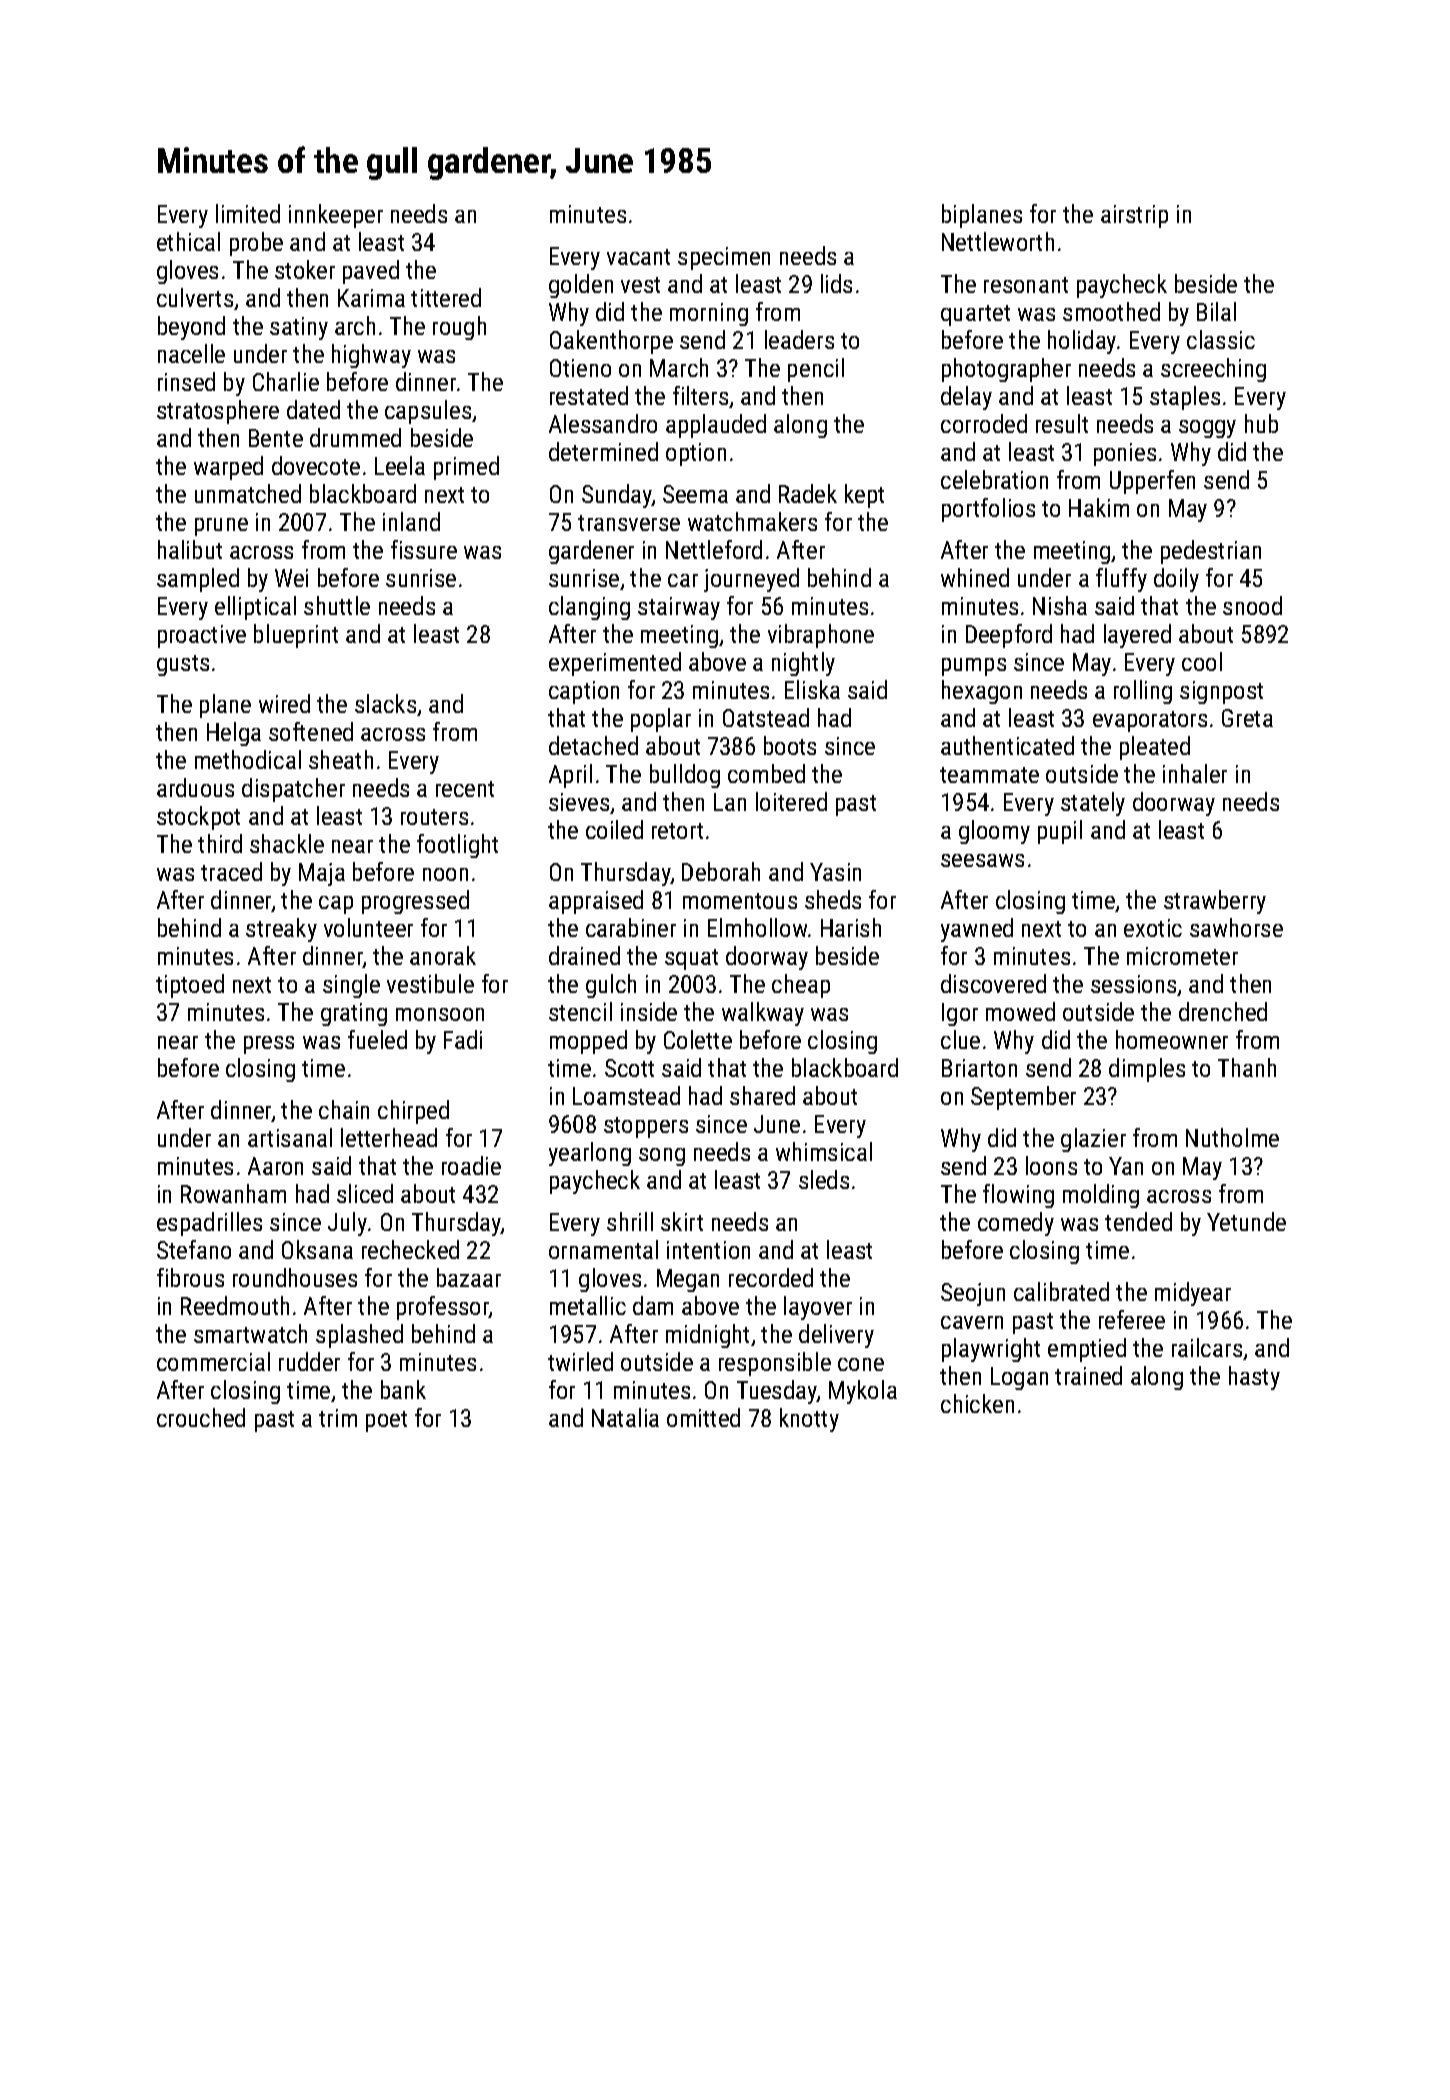  Describe the element at coordinates (1121, 580) in the document. I see `fluffy` at that location.
